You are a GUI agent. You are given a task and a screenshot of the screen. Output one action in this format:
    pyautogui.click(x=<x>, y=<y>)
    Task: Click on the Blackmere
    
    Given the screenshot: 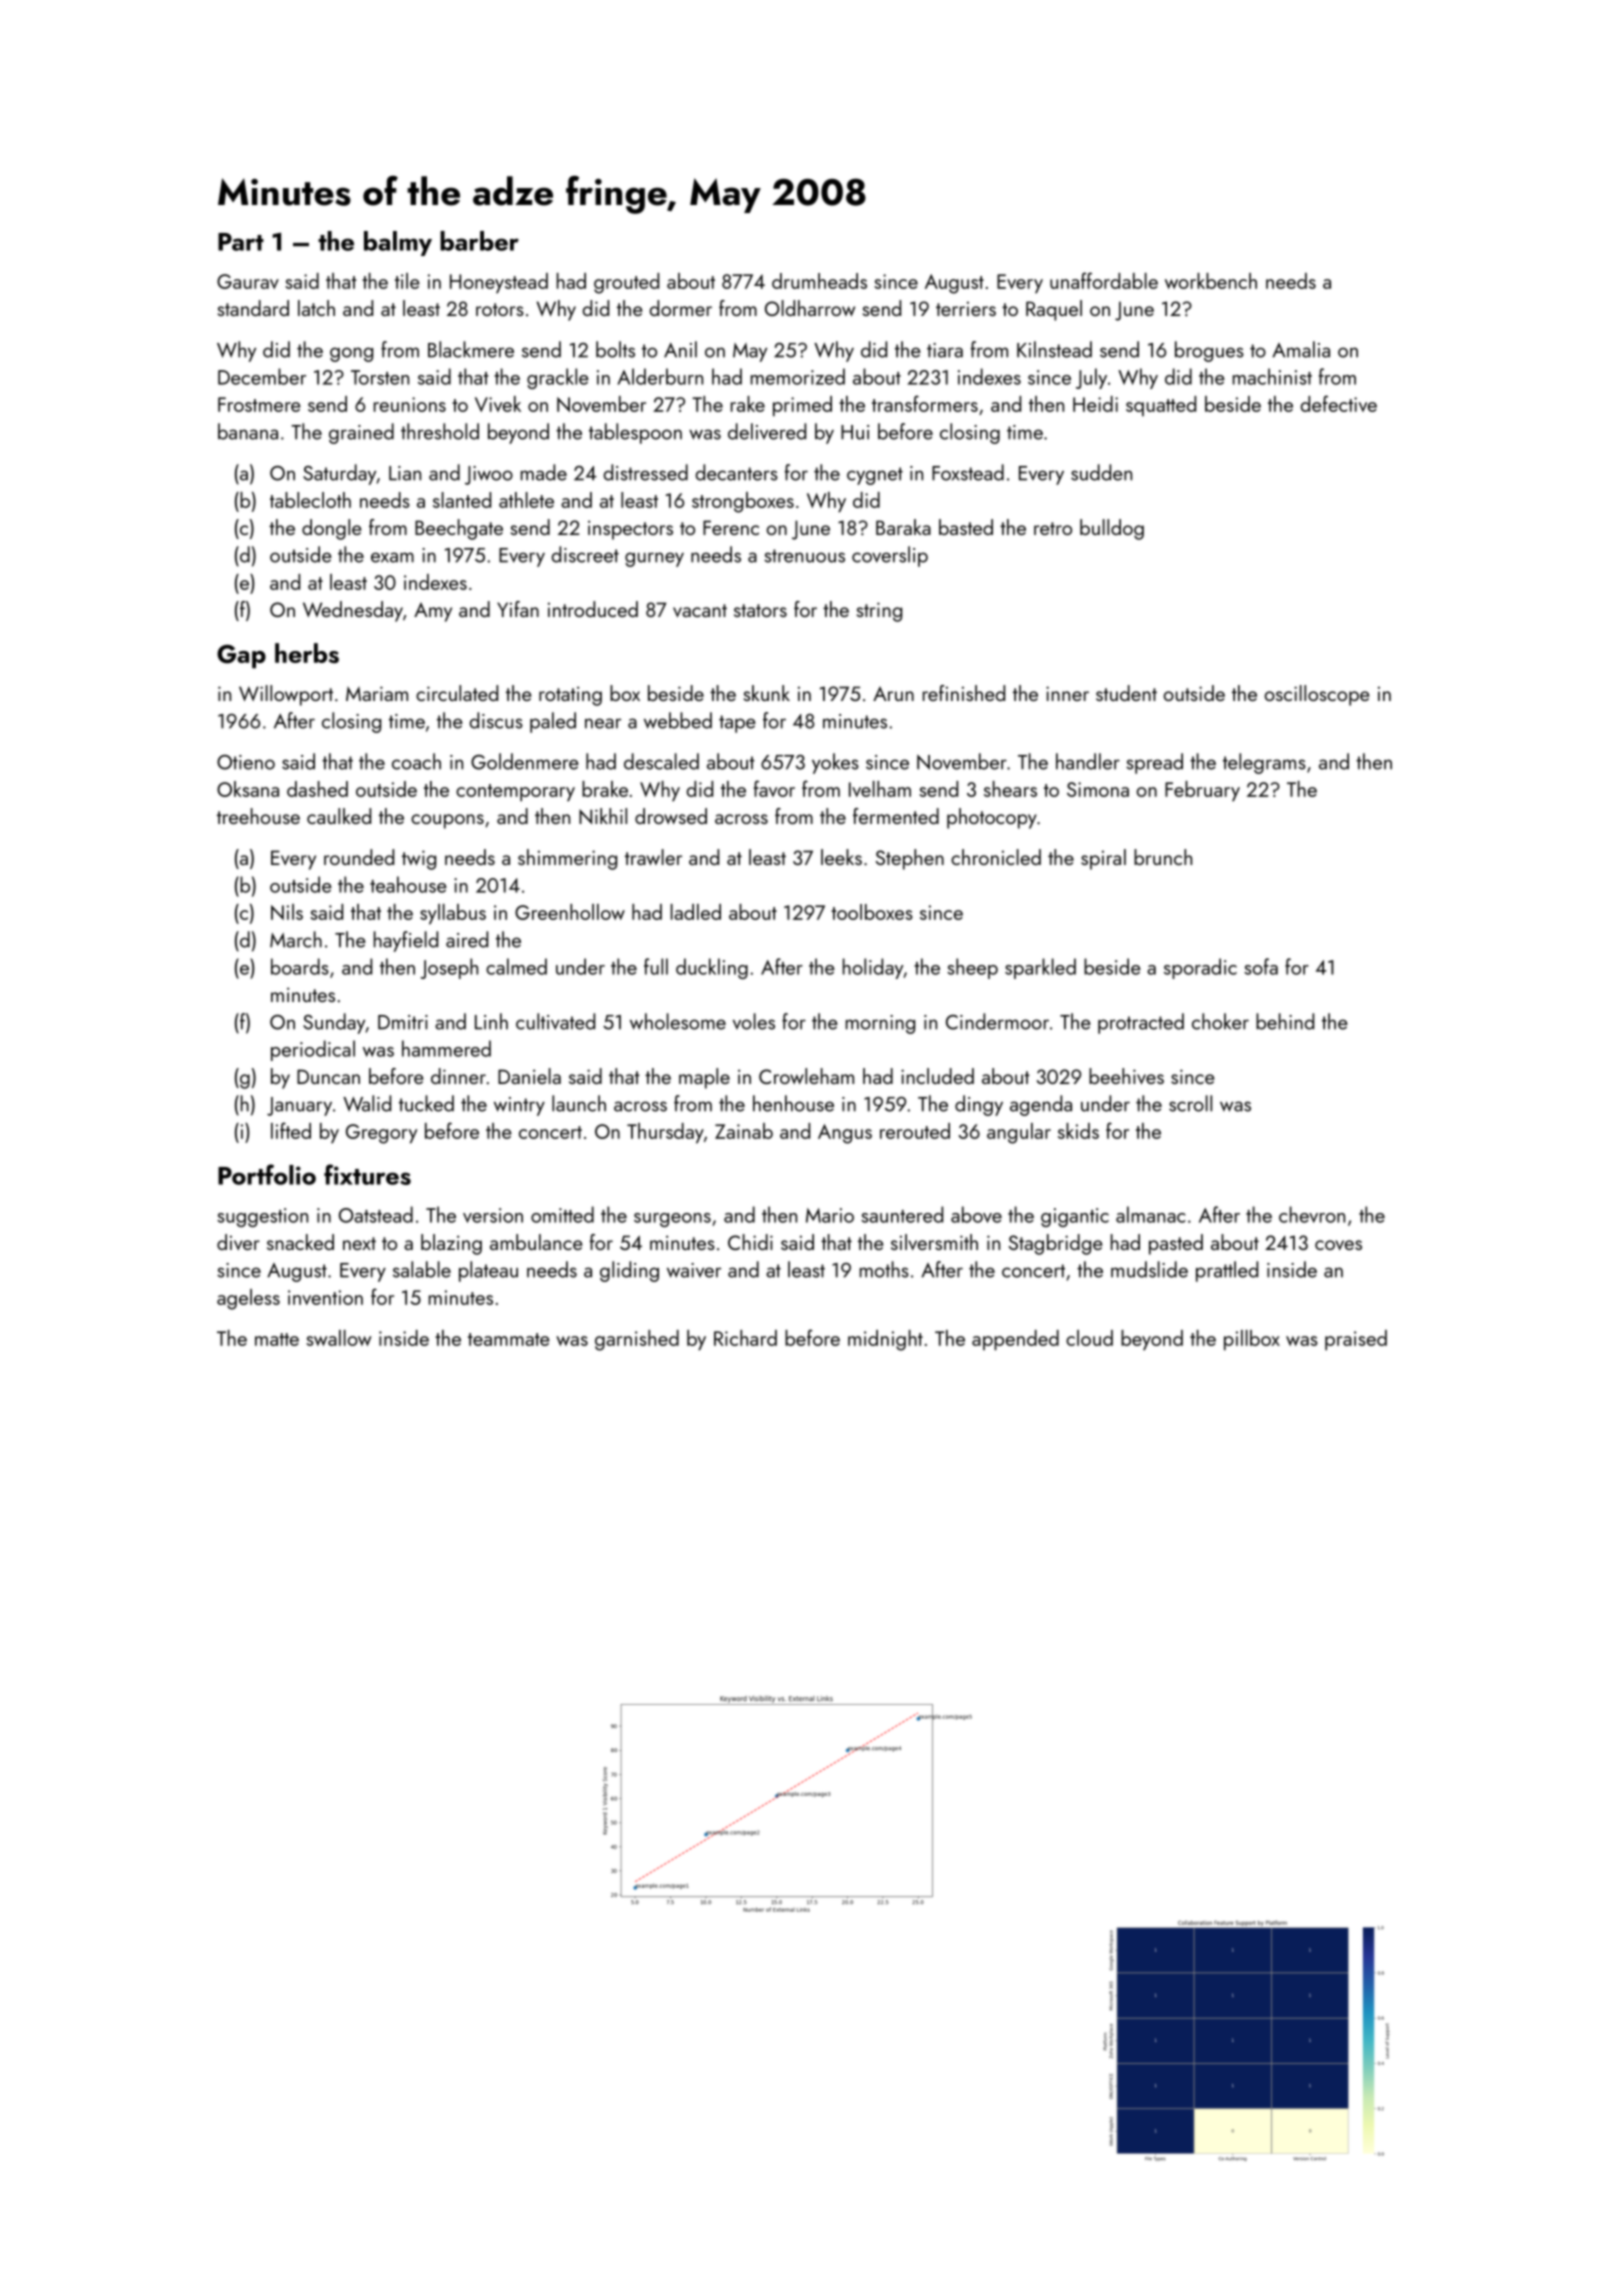 What is the action you would take?
    pyautogui.click(x=471, y=349)
